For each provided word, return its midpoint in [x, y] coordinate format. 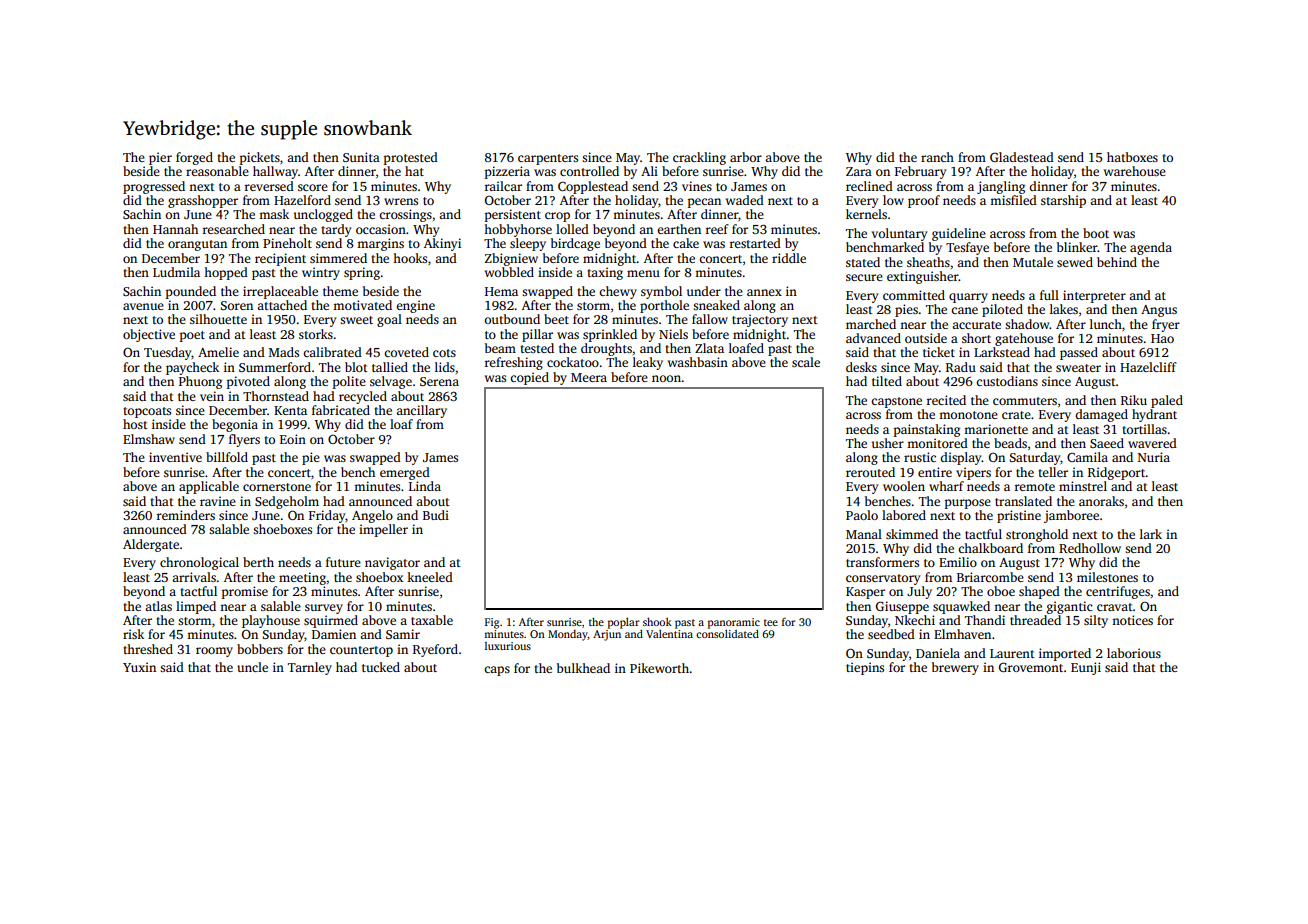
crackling [699, 158]
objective [149, 335]
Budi [436, 515]
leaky [648, 363]
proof [924, 201]
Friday [327, 516]
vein [212, 396]
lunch [1106, 324]
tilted [887, 381]
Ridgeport [1117, 473]
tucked [381, 667]
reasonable [217, 171]
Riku [1134, 400]
